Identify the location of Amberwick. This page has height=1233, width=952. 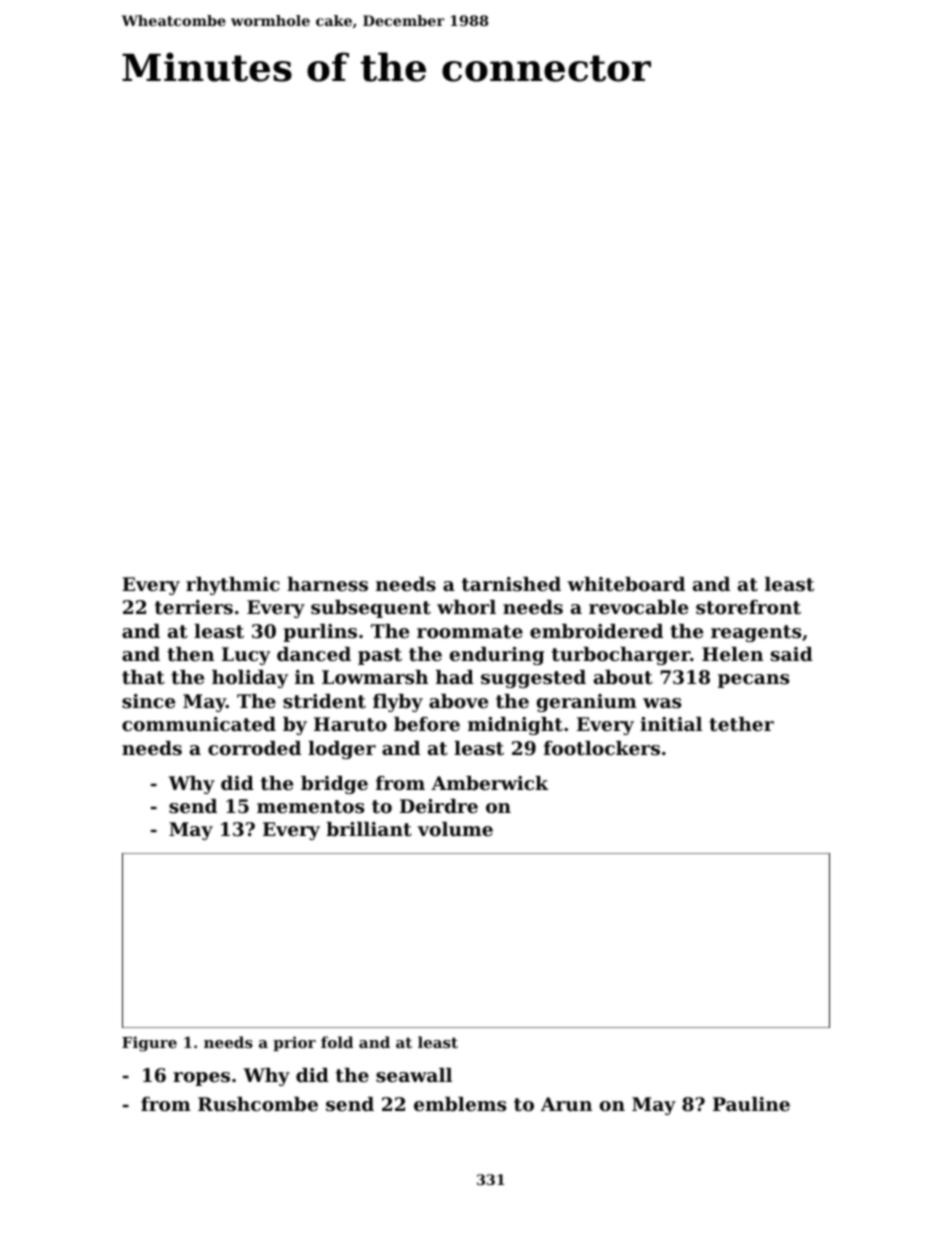
(490, 783).
